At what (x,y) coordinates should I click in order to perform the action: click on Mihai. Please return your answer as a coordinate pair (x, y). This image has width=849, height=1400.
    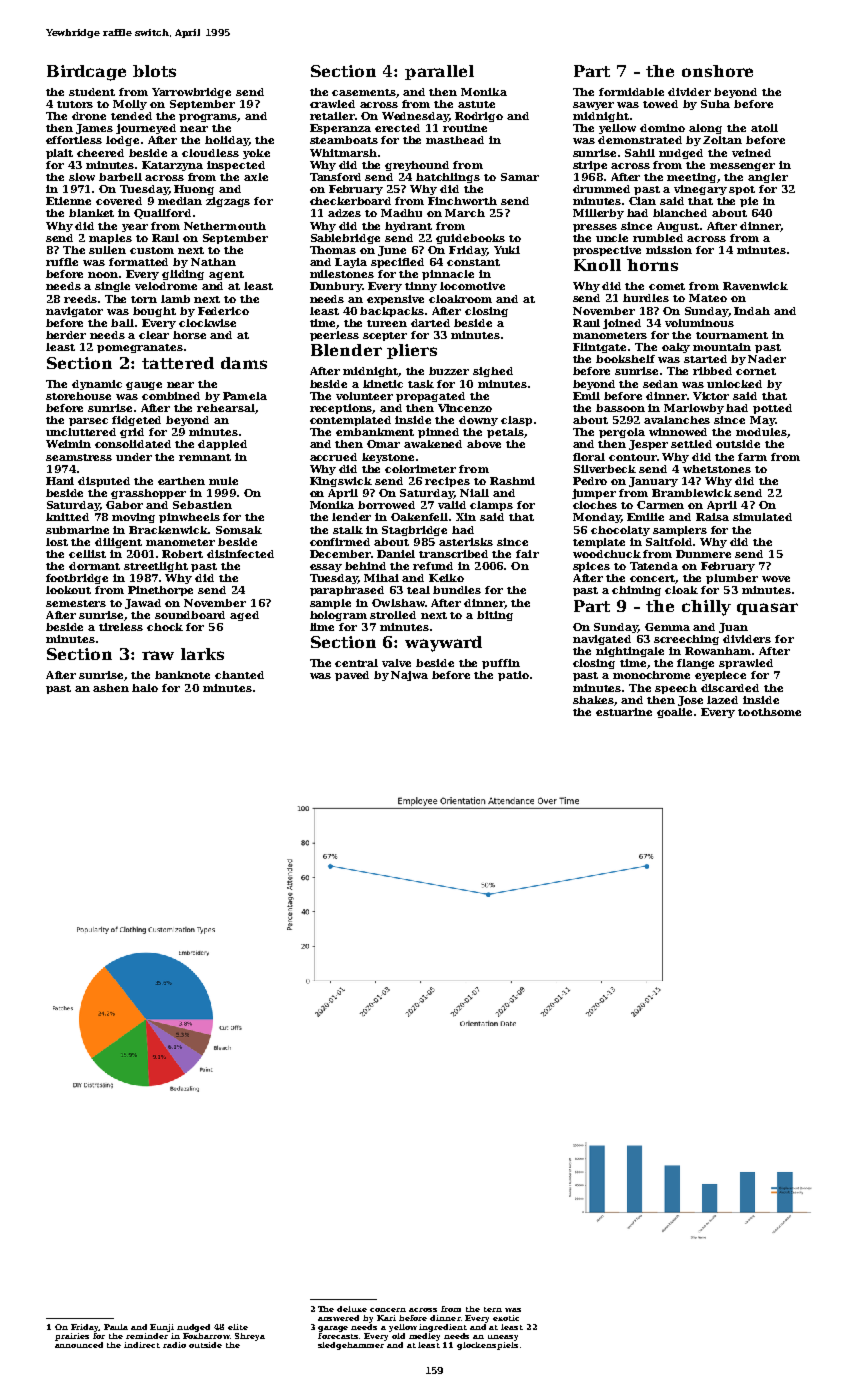
    Looking at the image, I should click on (381, 578).
